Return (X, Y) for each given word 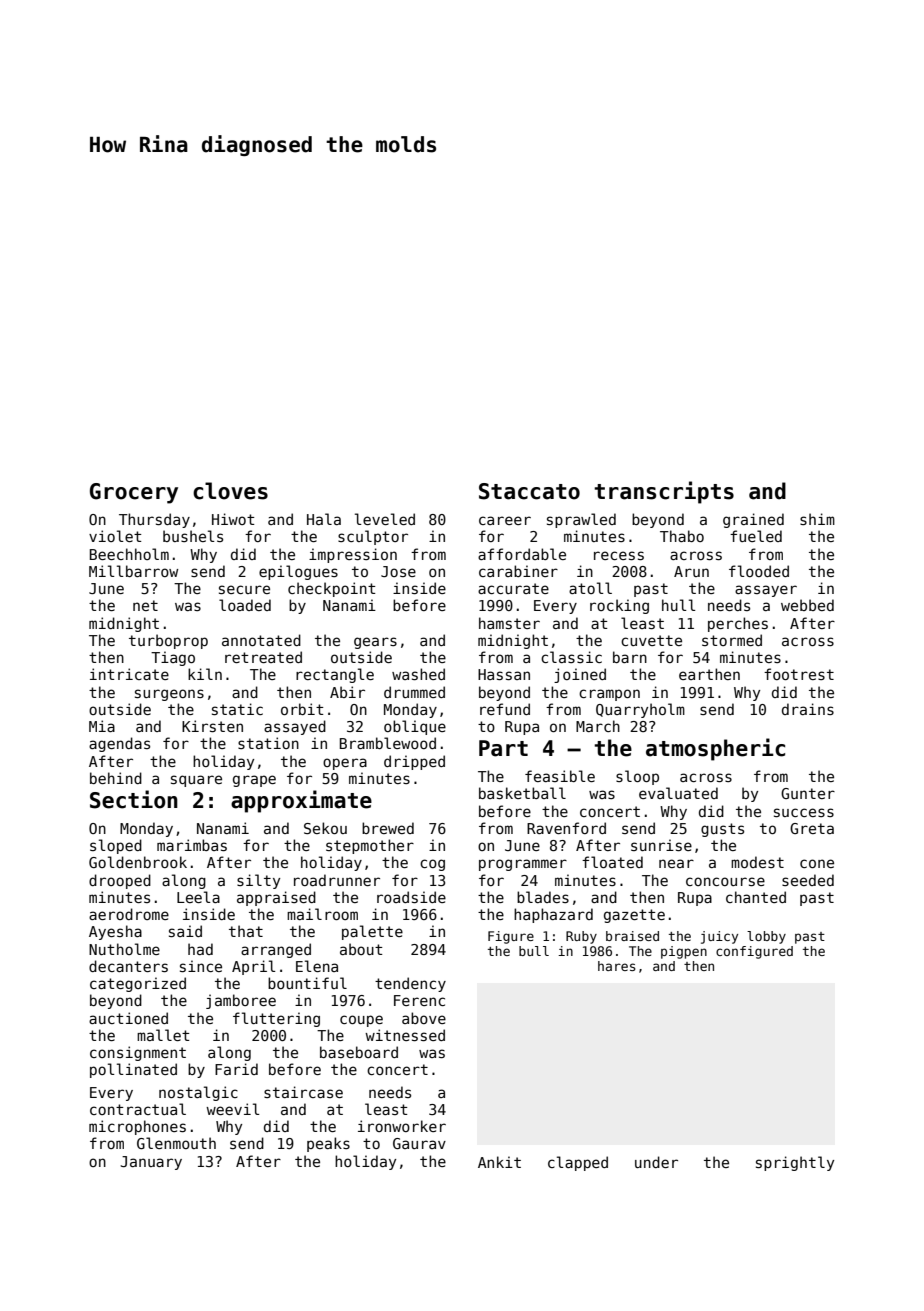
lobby (766, 937)
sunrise (661, 845)
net (145, 605)
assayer (766, 591)
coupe (361, 1021)
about (361, 949)
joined (580, 675)
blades (543, 897)
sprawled (581, 520)
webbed (807, 605)
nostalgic (198, 1093)
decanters (128, 966)
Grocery (134, 493)
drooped (120, 881)
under (656, 1162)
